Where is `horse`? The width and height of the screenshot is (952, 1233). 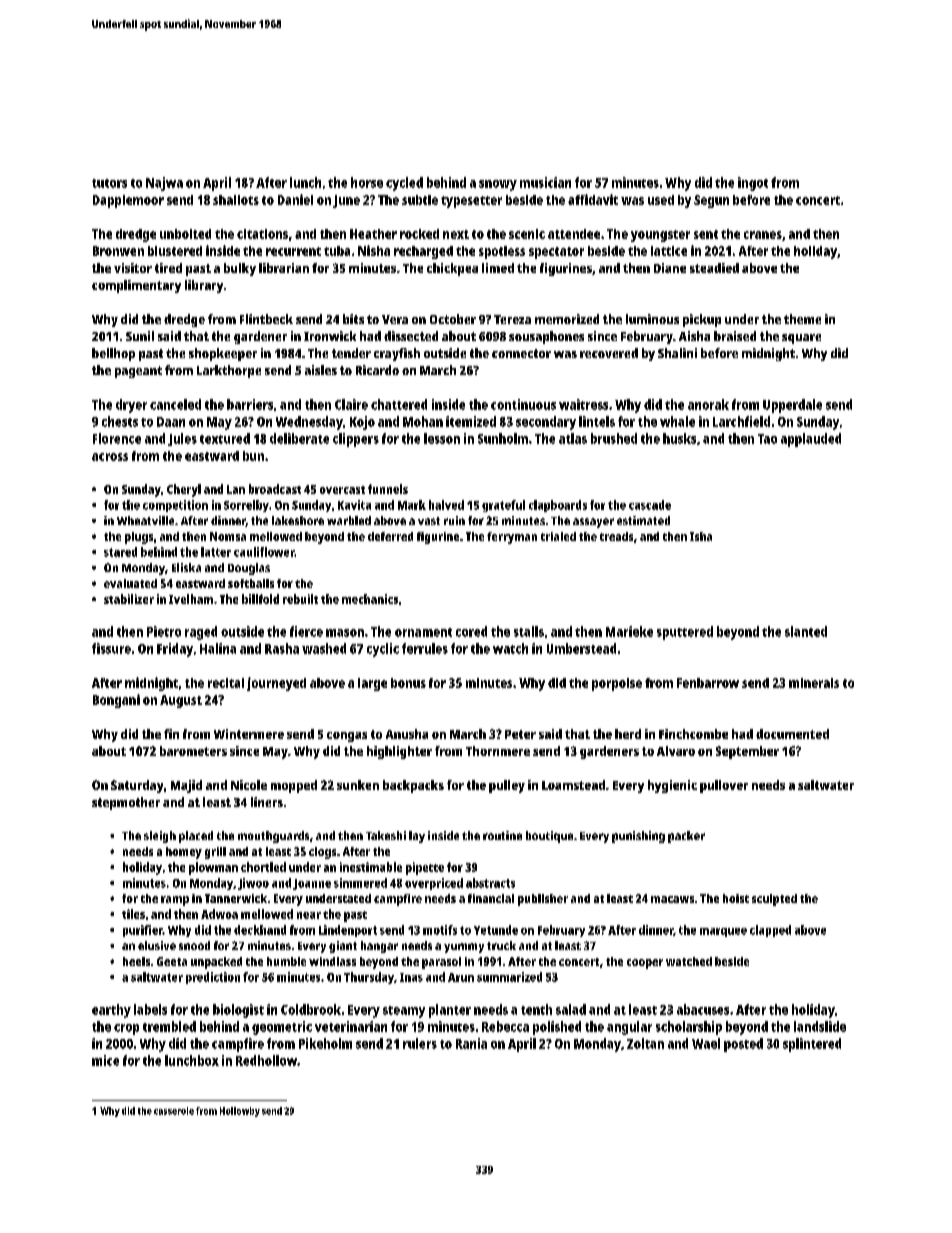
horse is located at coordinates (367, 182).
